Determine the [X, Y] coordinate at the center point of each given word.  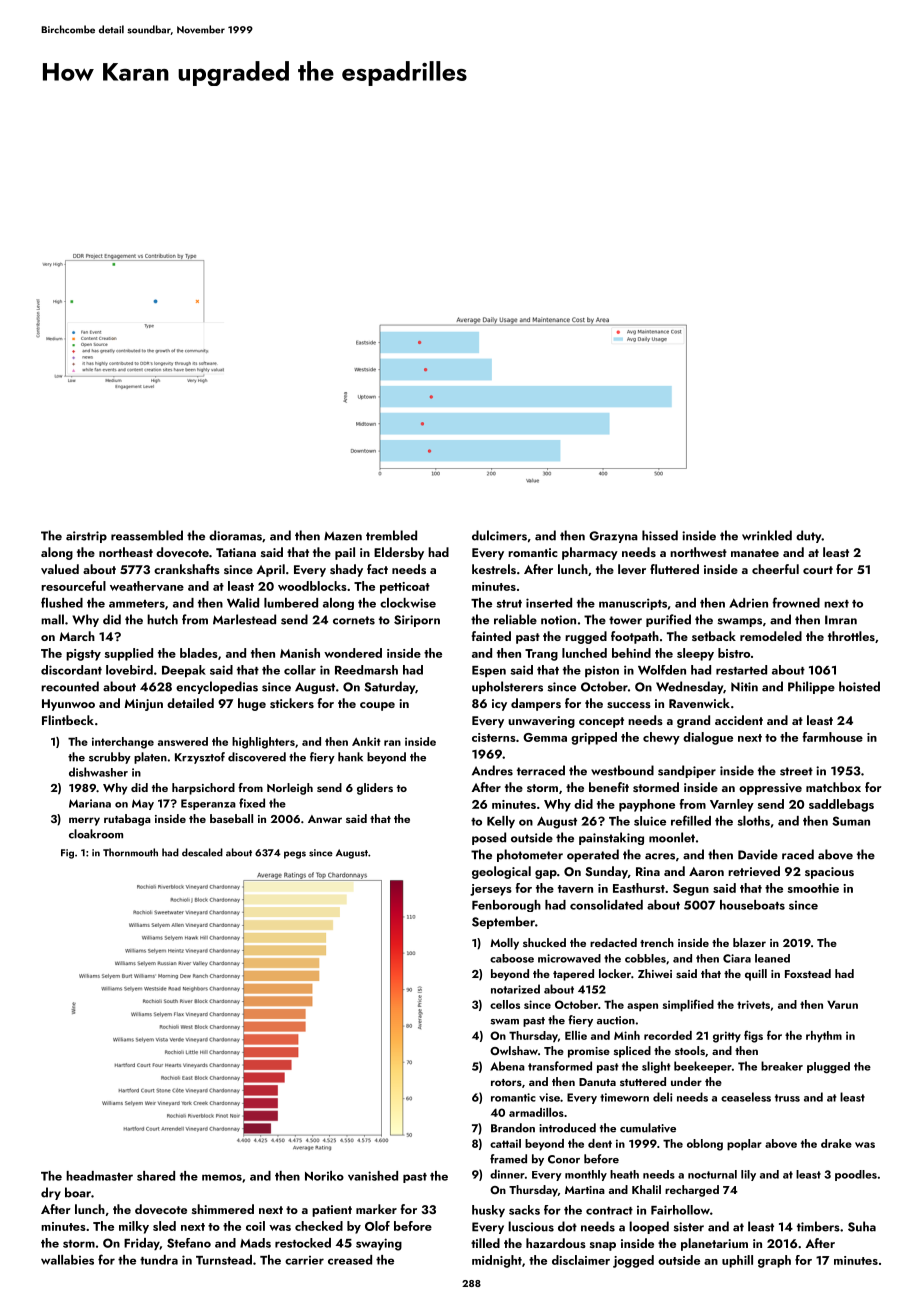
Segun [691, 890]
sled [164, 1226]
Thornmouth [130, 852]
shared [156, 1176]
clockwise [408, 603]
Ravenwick [699, 703]
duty [809, 536]
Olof [377, 1226]
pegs [295, 855]
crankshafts [187, 569]
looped [649, 1227]
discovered [257, 757]
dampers [536, 704]
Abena [507, 1066]
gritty [727, 1037]
